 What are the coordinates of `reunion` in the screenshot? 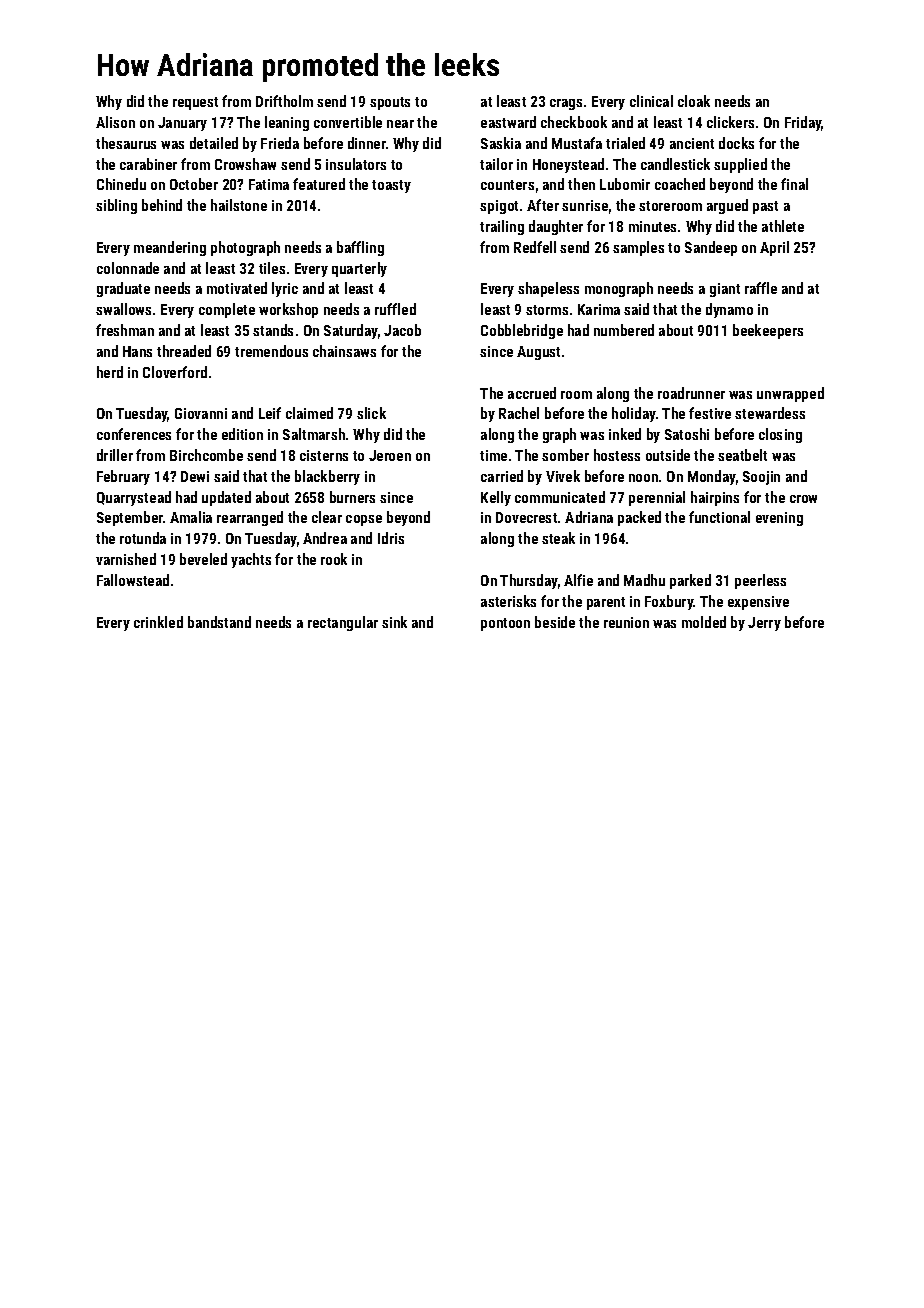 It's located at (626, 622).
